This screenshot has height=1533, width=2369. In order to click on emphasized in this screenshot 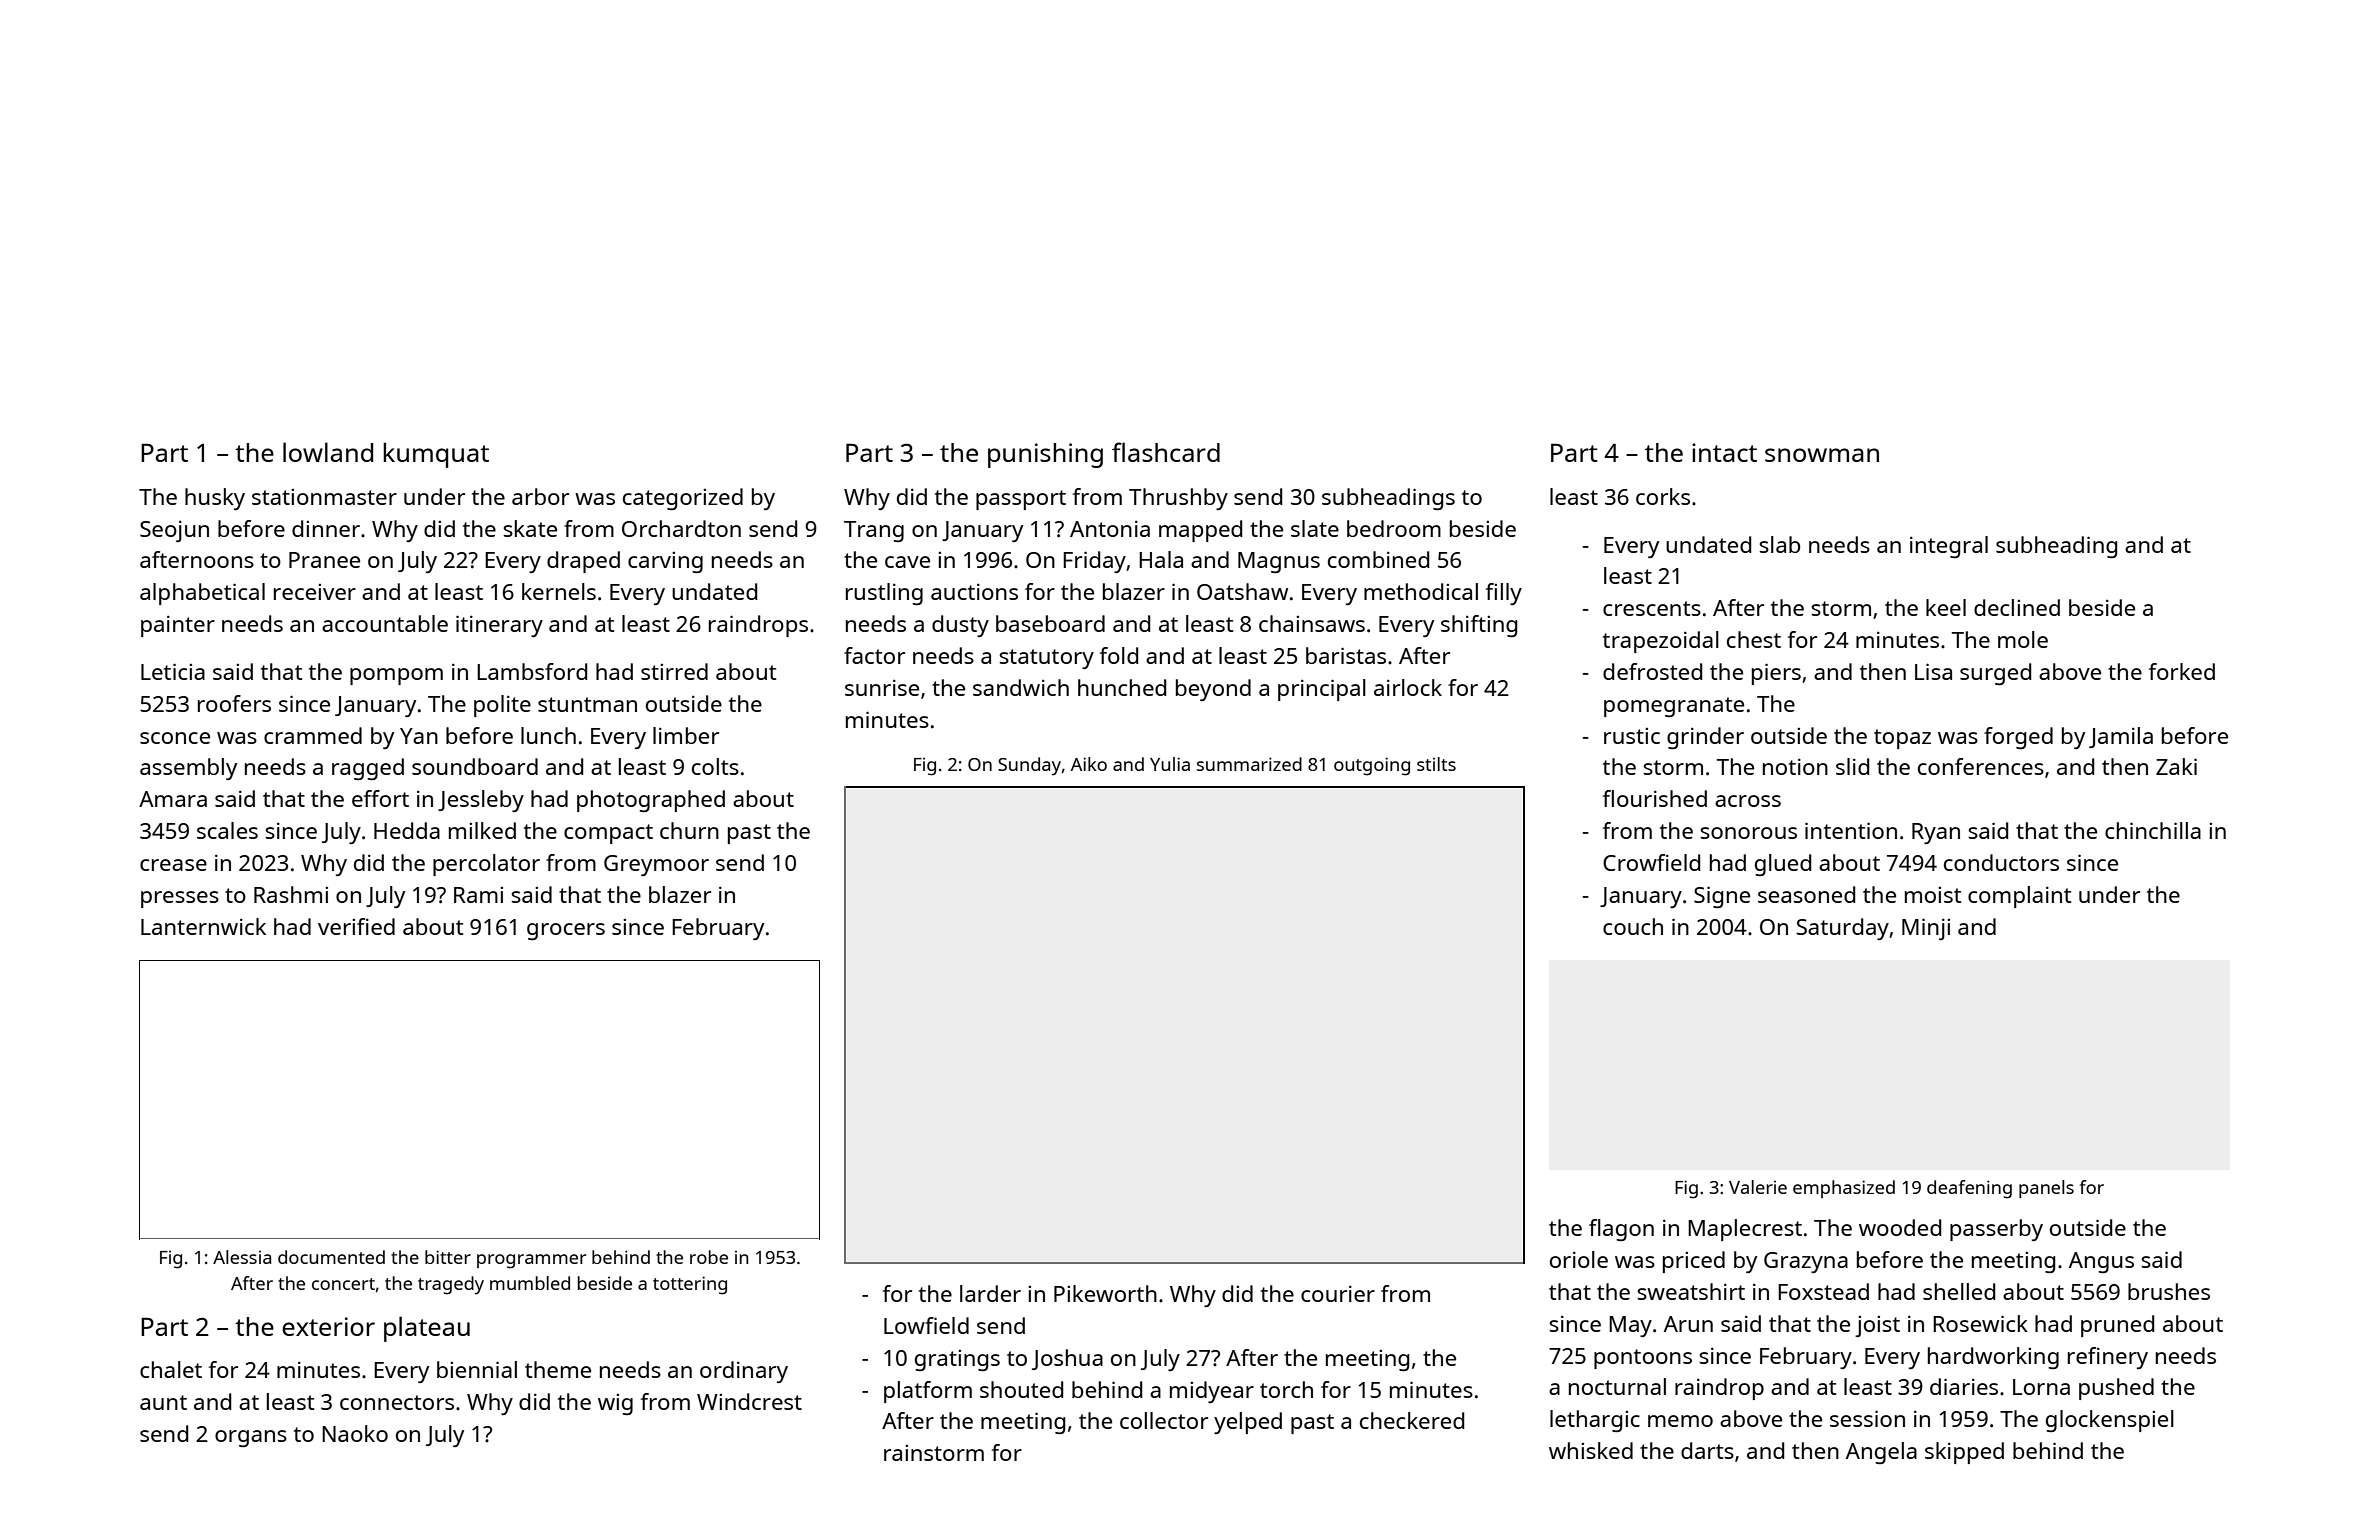, I will do `click(1844, 1189)`.
